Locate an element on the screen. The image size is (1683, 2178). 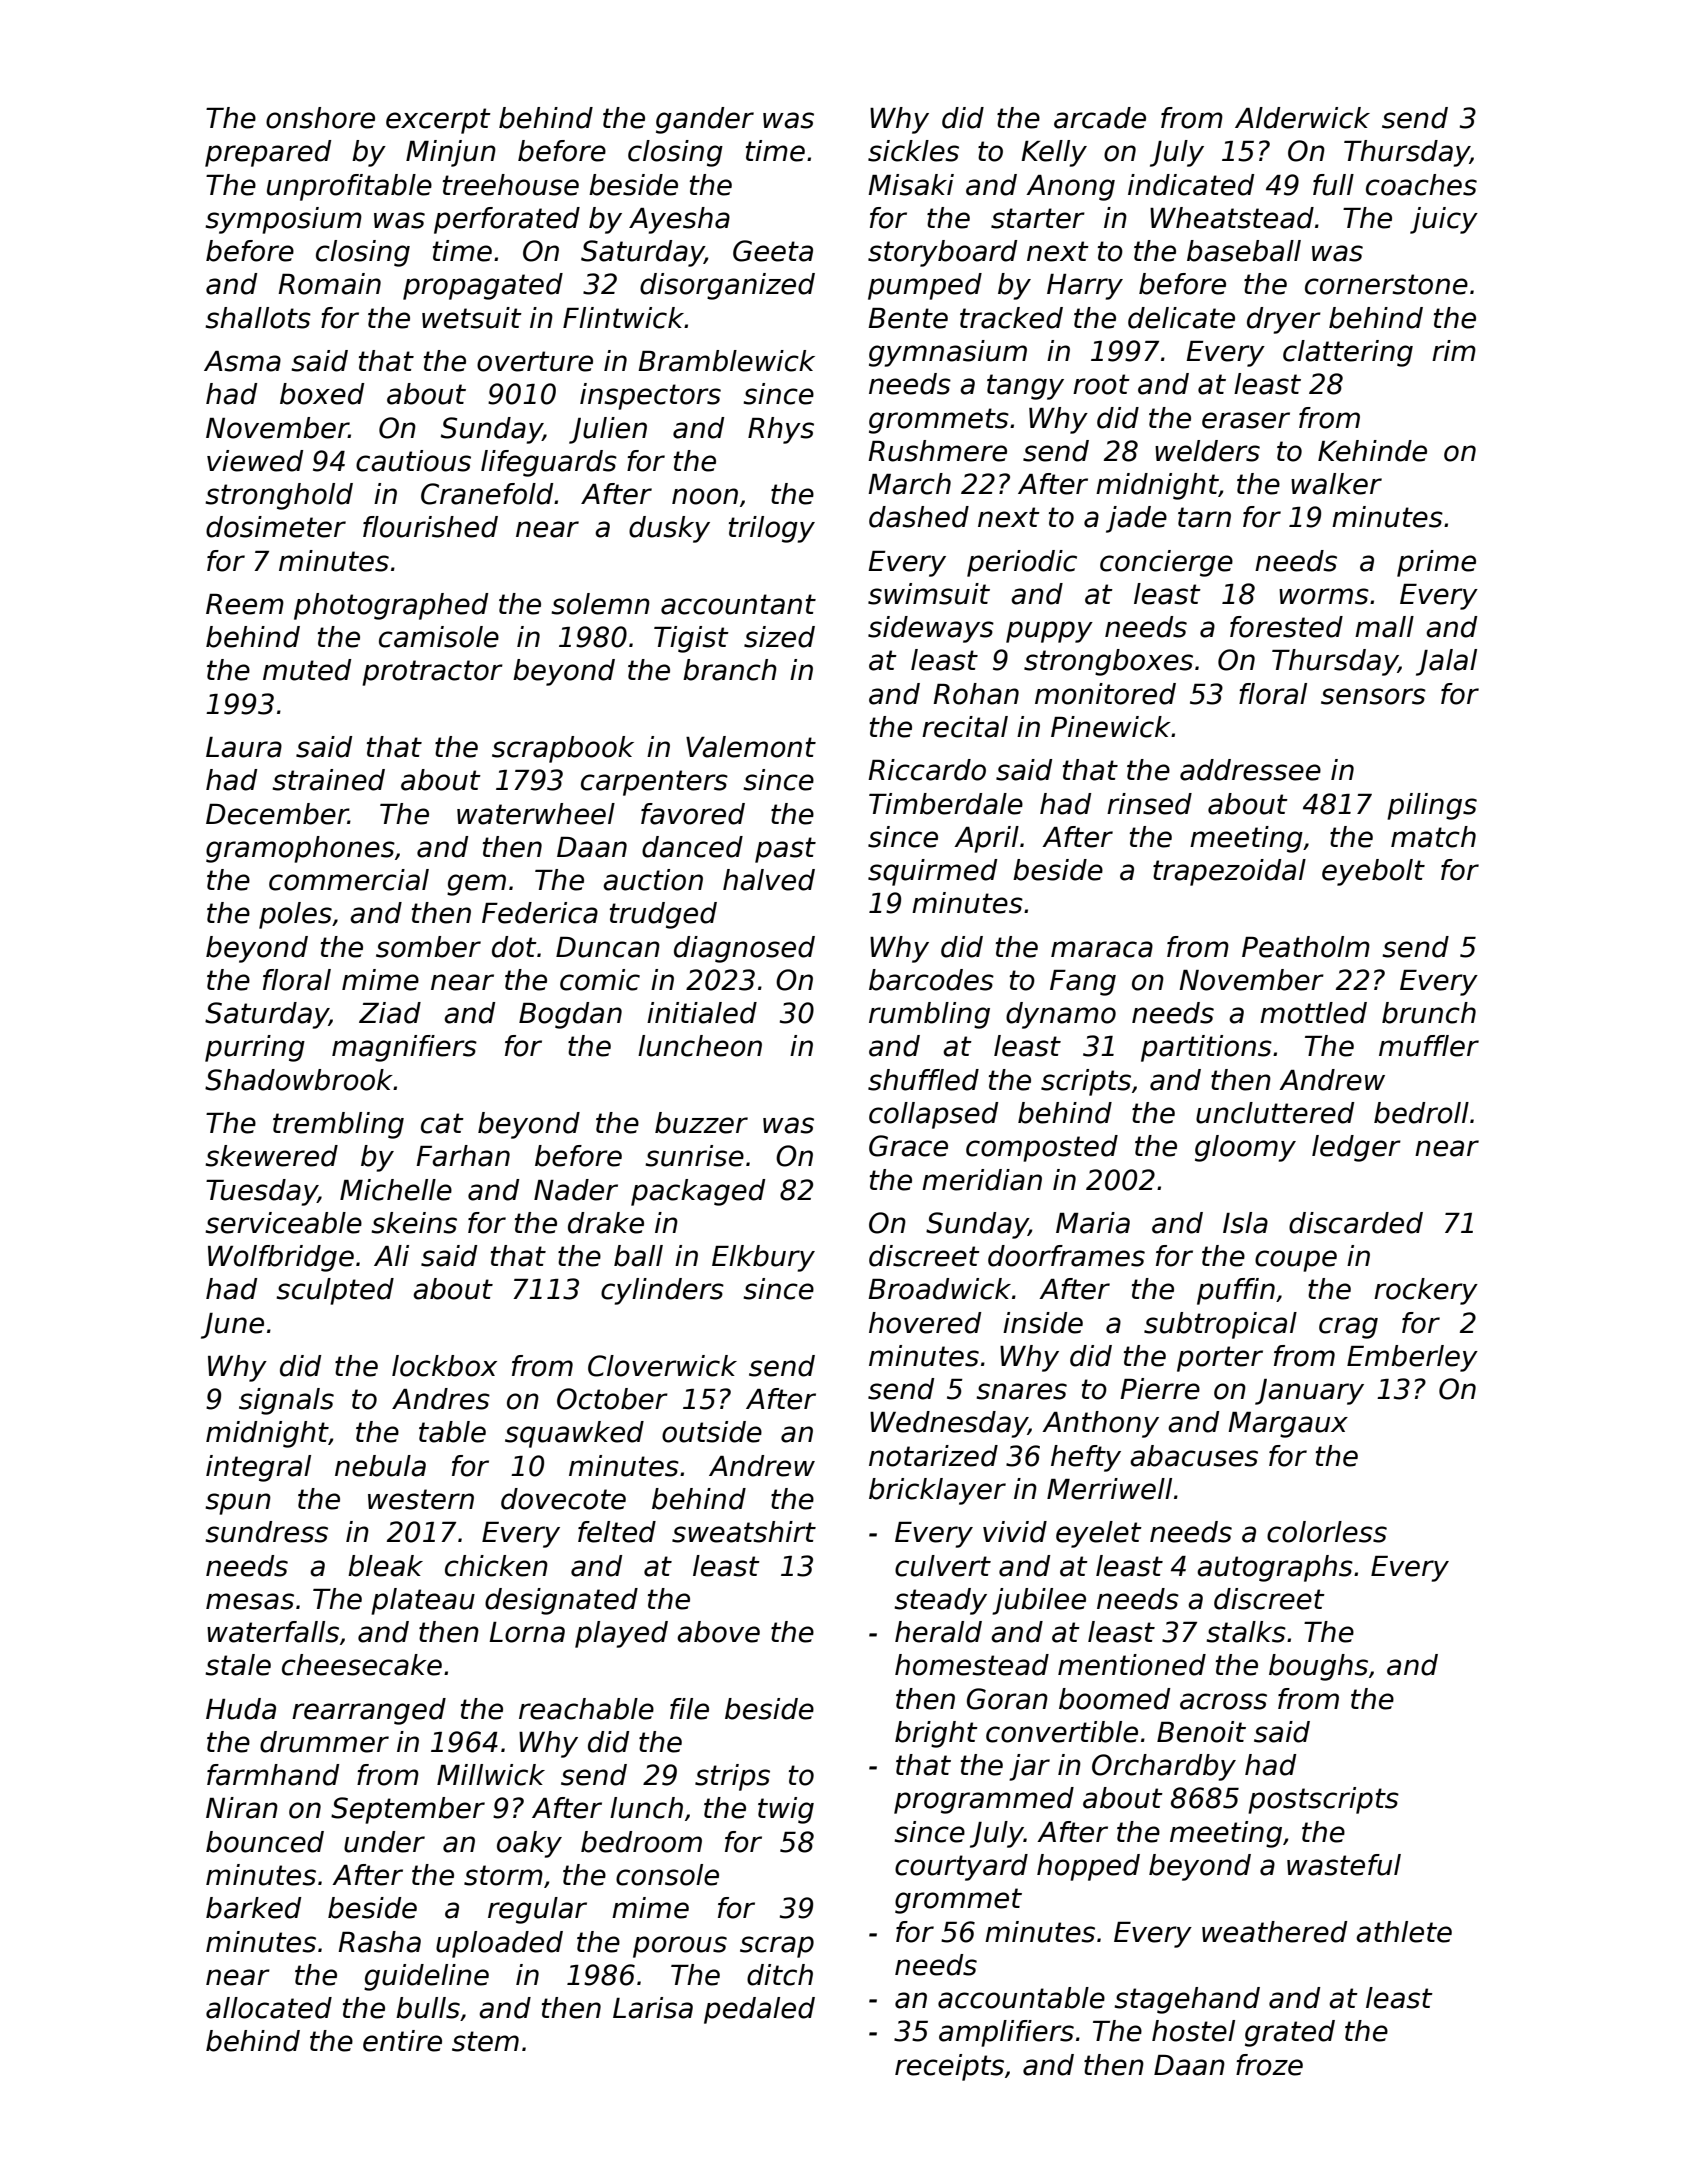
collapsed is located at coordinates (933, 1115).
